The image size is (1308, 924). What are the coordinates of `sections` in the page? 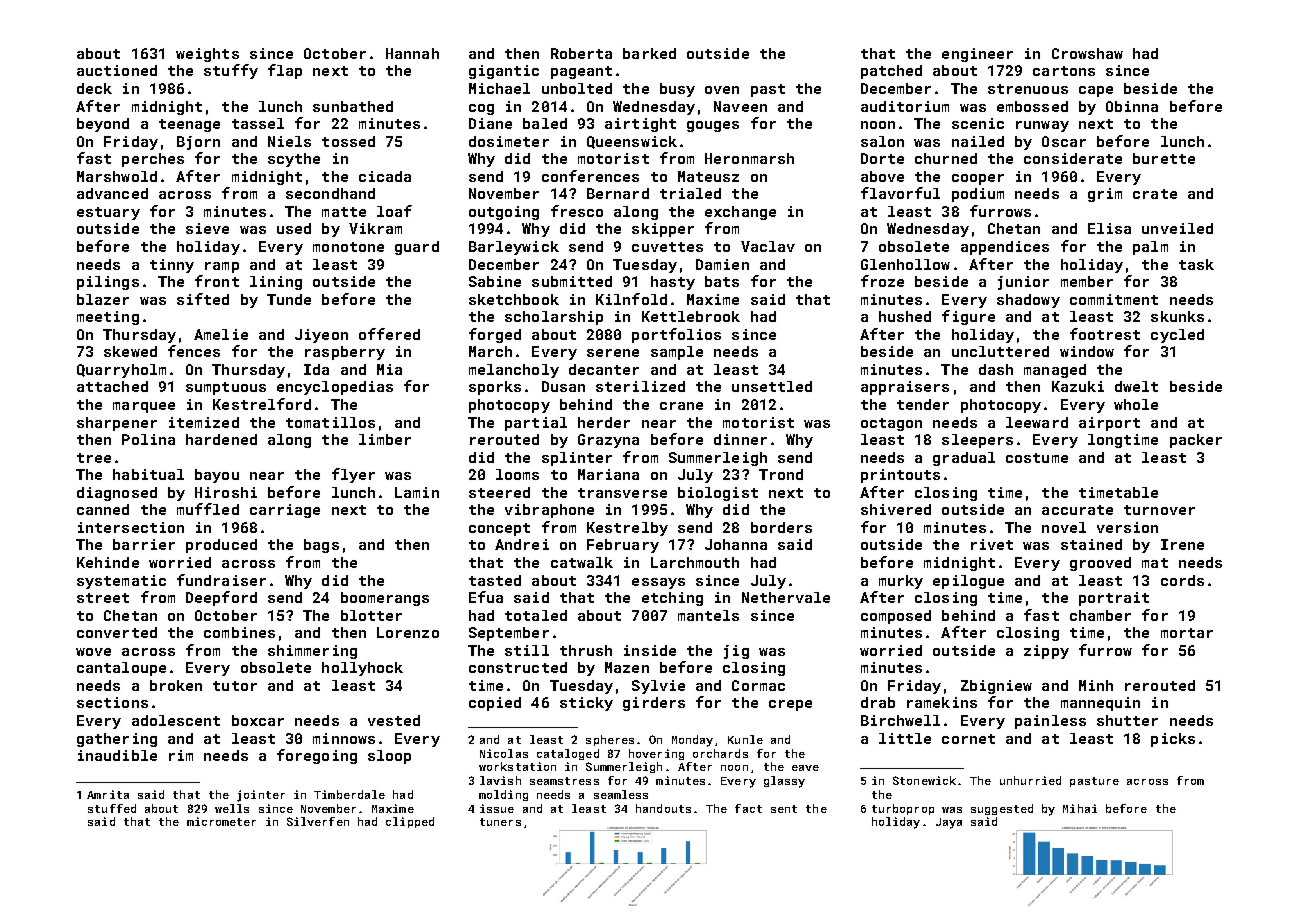 It's located at (112, 702).
